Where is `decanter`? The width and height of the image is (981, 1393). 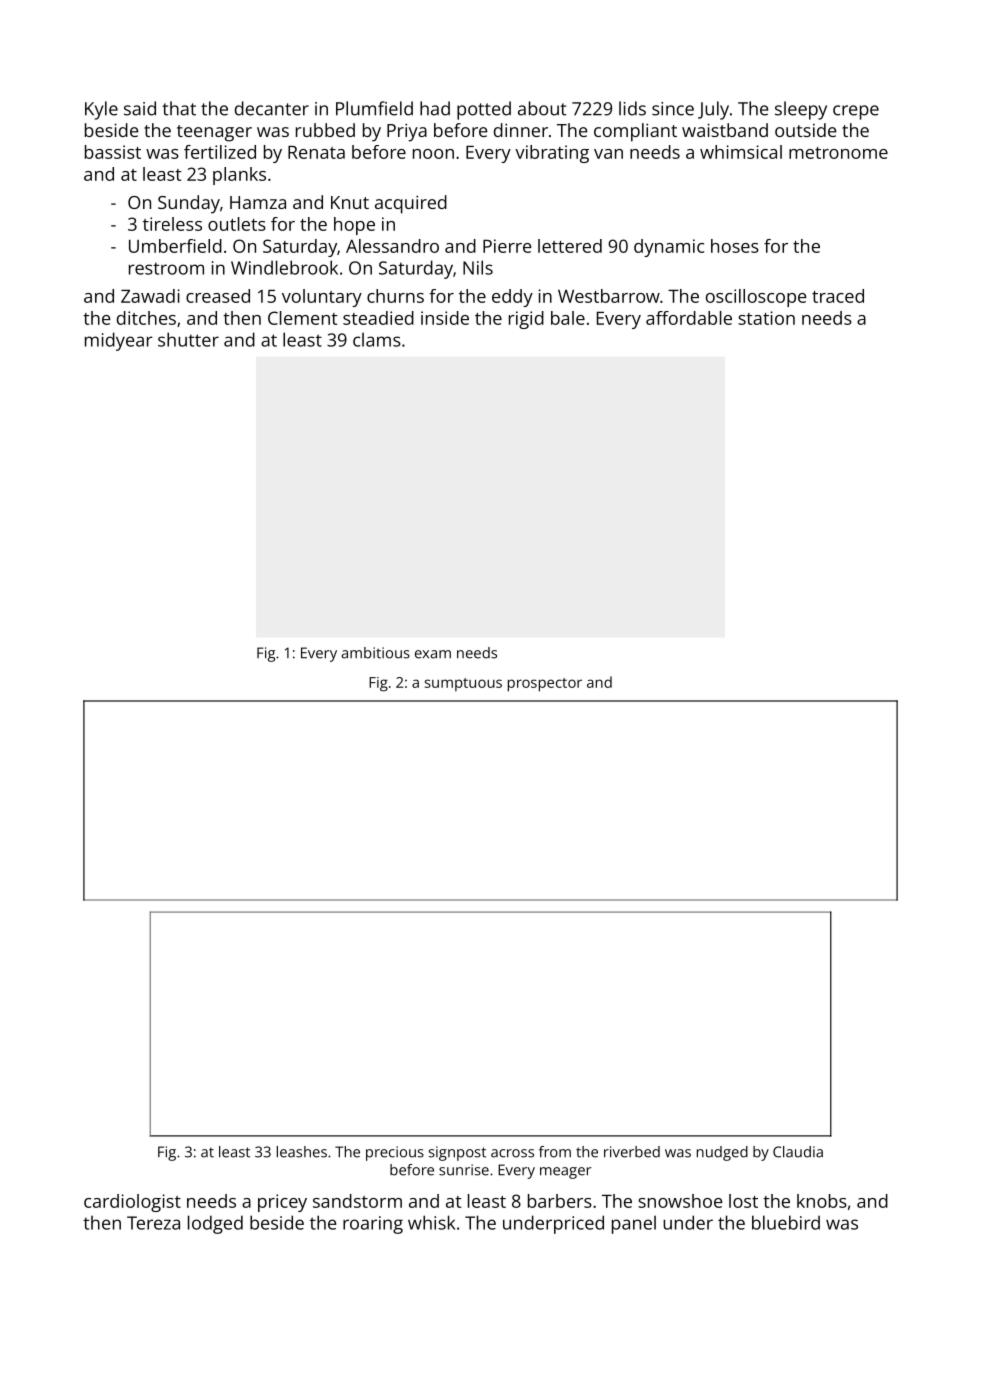 decanter is located at coordinates (272, 108).
